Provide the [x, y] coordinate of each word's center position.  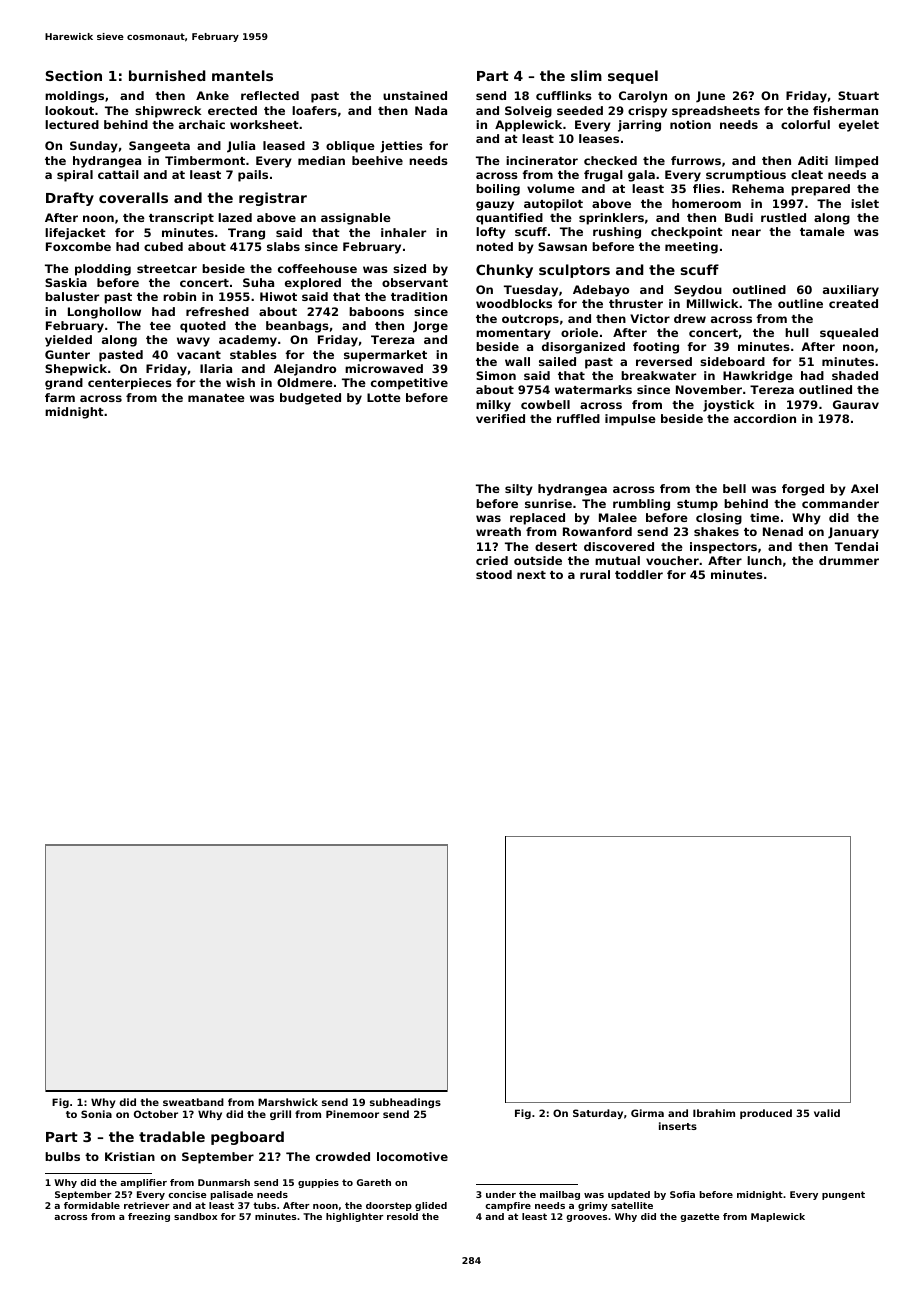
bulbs [62, 1156]
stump [697, 505]
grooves [586, 1218]
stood [494, 574]
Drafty [70, 199]
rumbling [641, 505]
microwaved [384, 368]
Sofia [682, 1194]
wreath [498, 531]
